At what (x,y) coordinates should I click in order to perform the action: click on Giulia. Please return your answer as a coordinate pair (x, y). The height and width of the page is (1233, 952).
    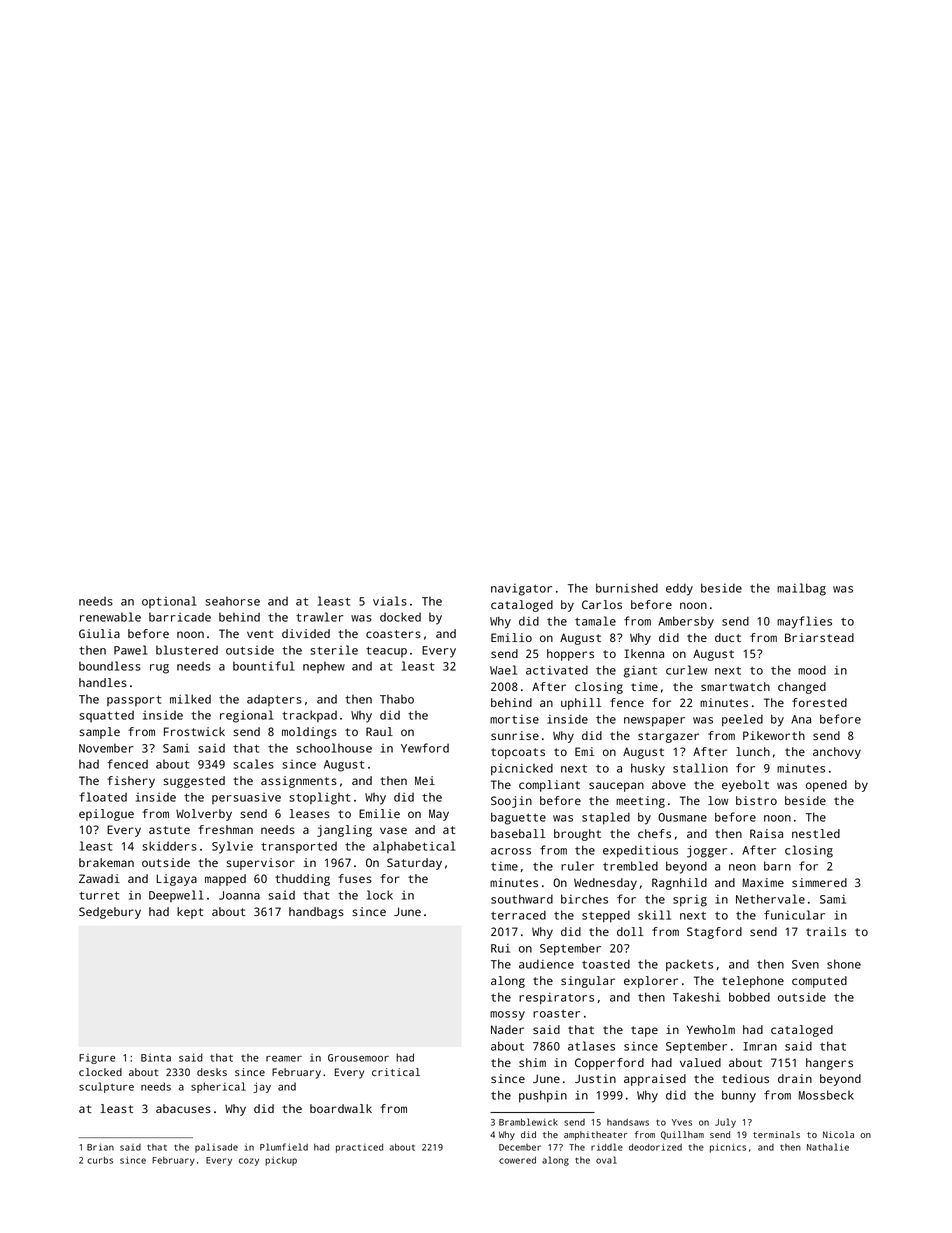
    Looking at the image, I should click on (99, 633).
